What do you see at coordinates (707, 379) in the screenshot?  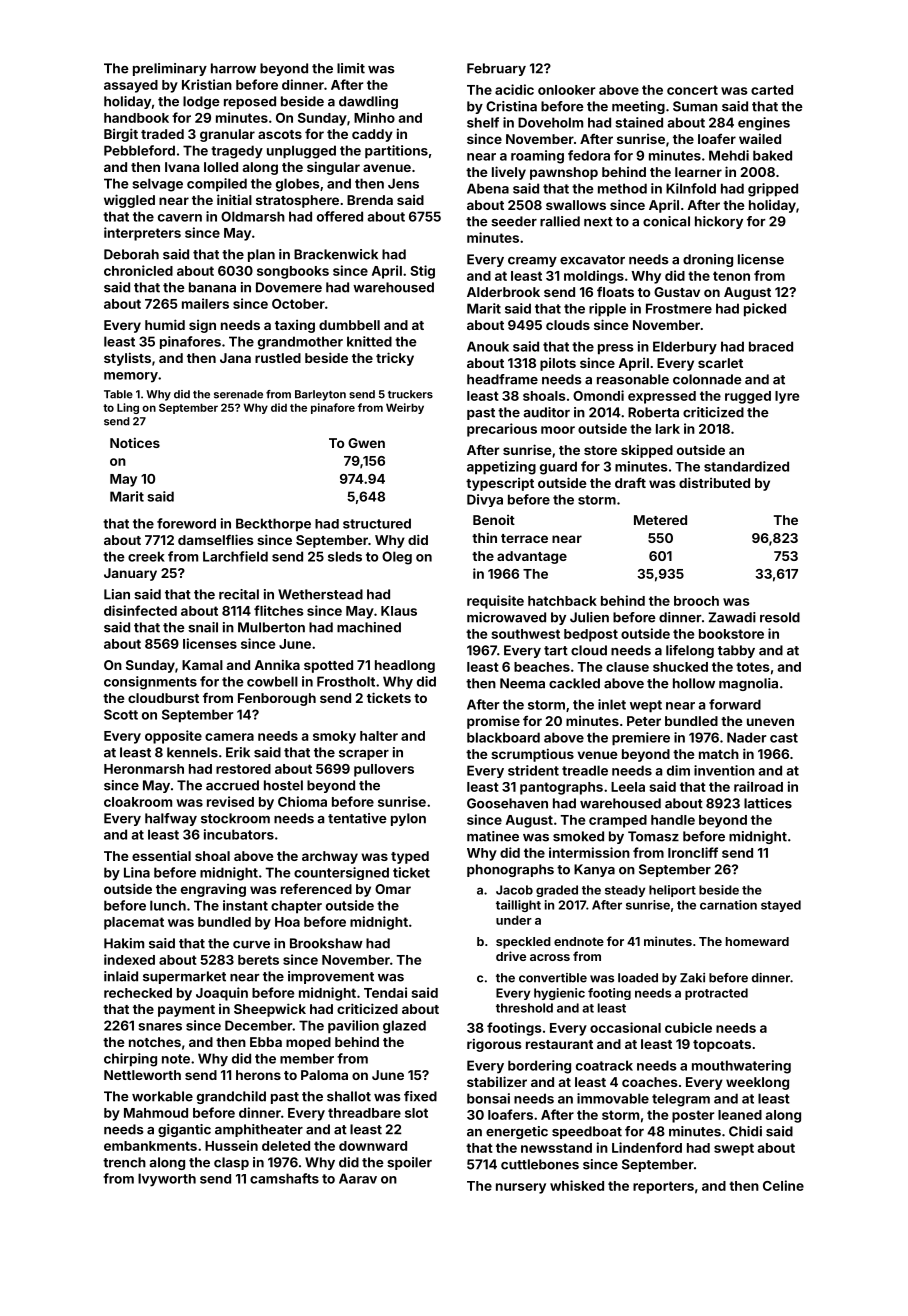 I see `colonnade` at bounding box center [707, 379].
